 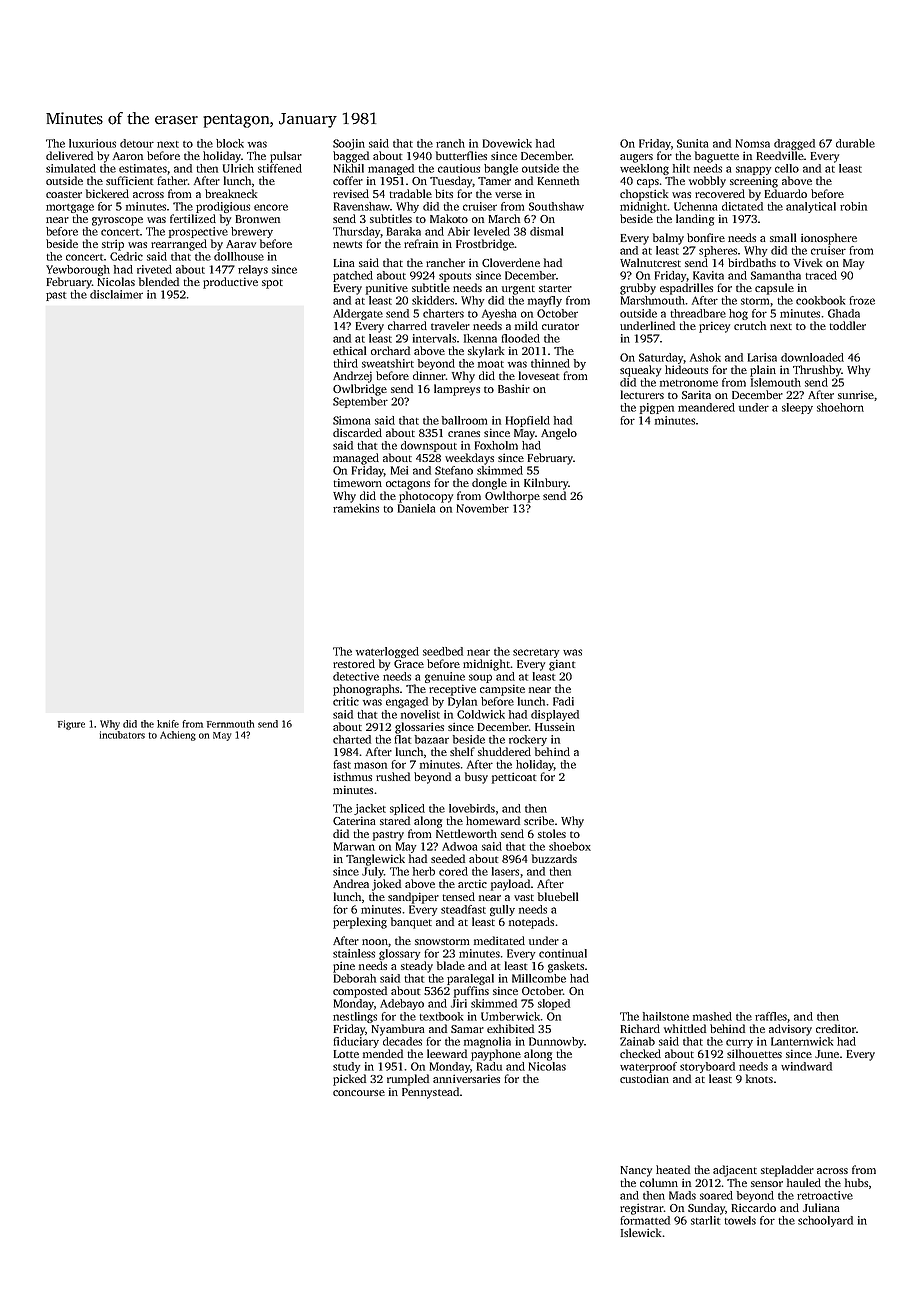 I want to click on Figure, so click(x=71, y=725).
